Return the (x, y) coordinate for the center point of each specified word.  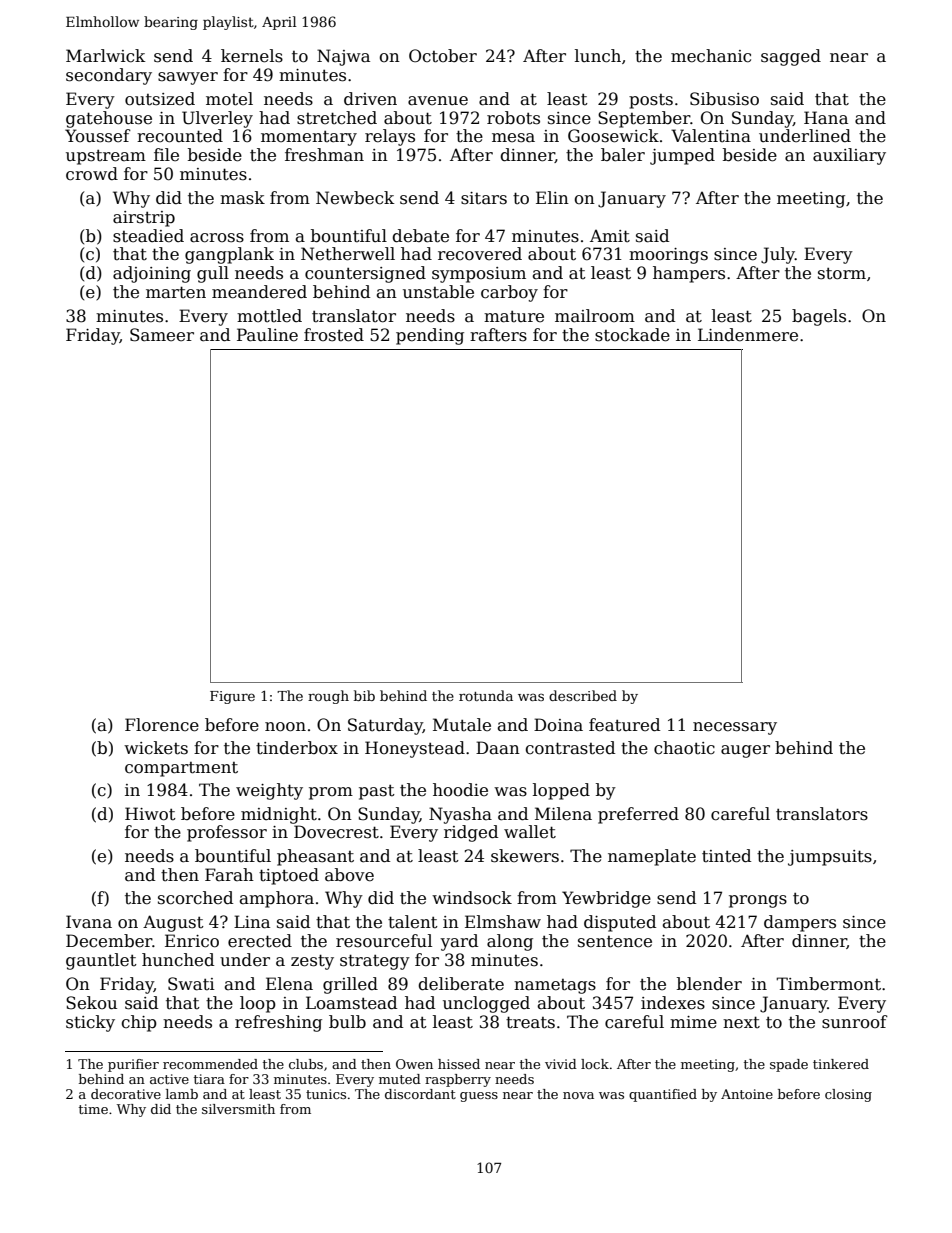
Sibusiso (724, 99)
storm (842, 274)
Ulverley (217, 119)
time (93, 1109)
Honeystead (415, 749)
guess (479, 1097)
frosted (334, 335)
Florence (162, 725)
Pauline (267, 335)
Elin (552, 197)
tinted (726, 856)
